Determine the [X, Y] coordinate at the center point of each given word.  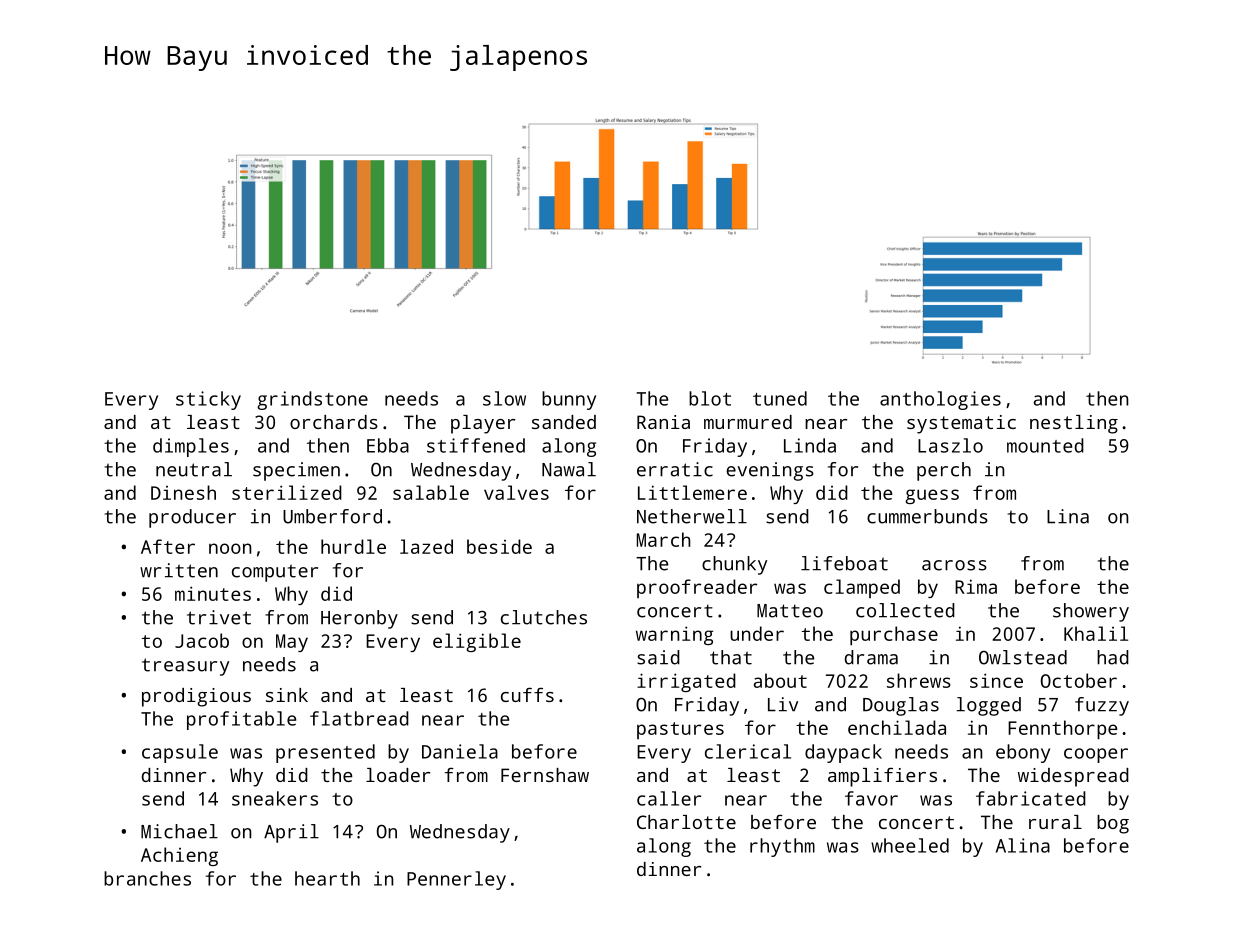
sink [287, 695]
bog [1113, 824]
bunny [569, 400]
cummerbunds [927, 516]
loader [398, 775]
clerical [748, 751]
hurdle [353, 546]
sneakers [275, 798]
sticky [208, 400]
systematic [961, 424]
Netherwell [692, 516]
